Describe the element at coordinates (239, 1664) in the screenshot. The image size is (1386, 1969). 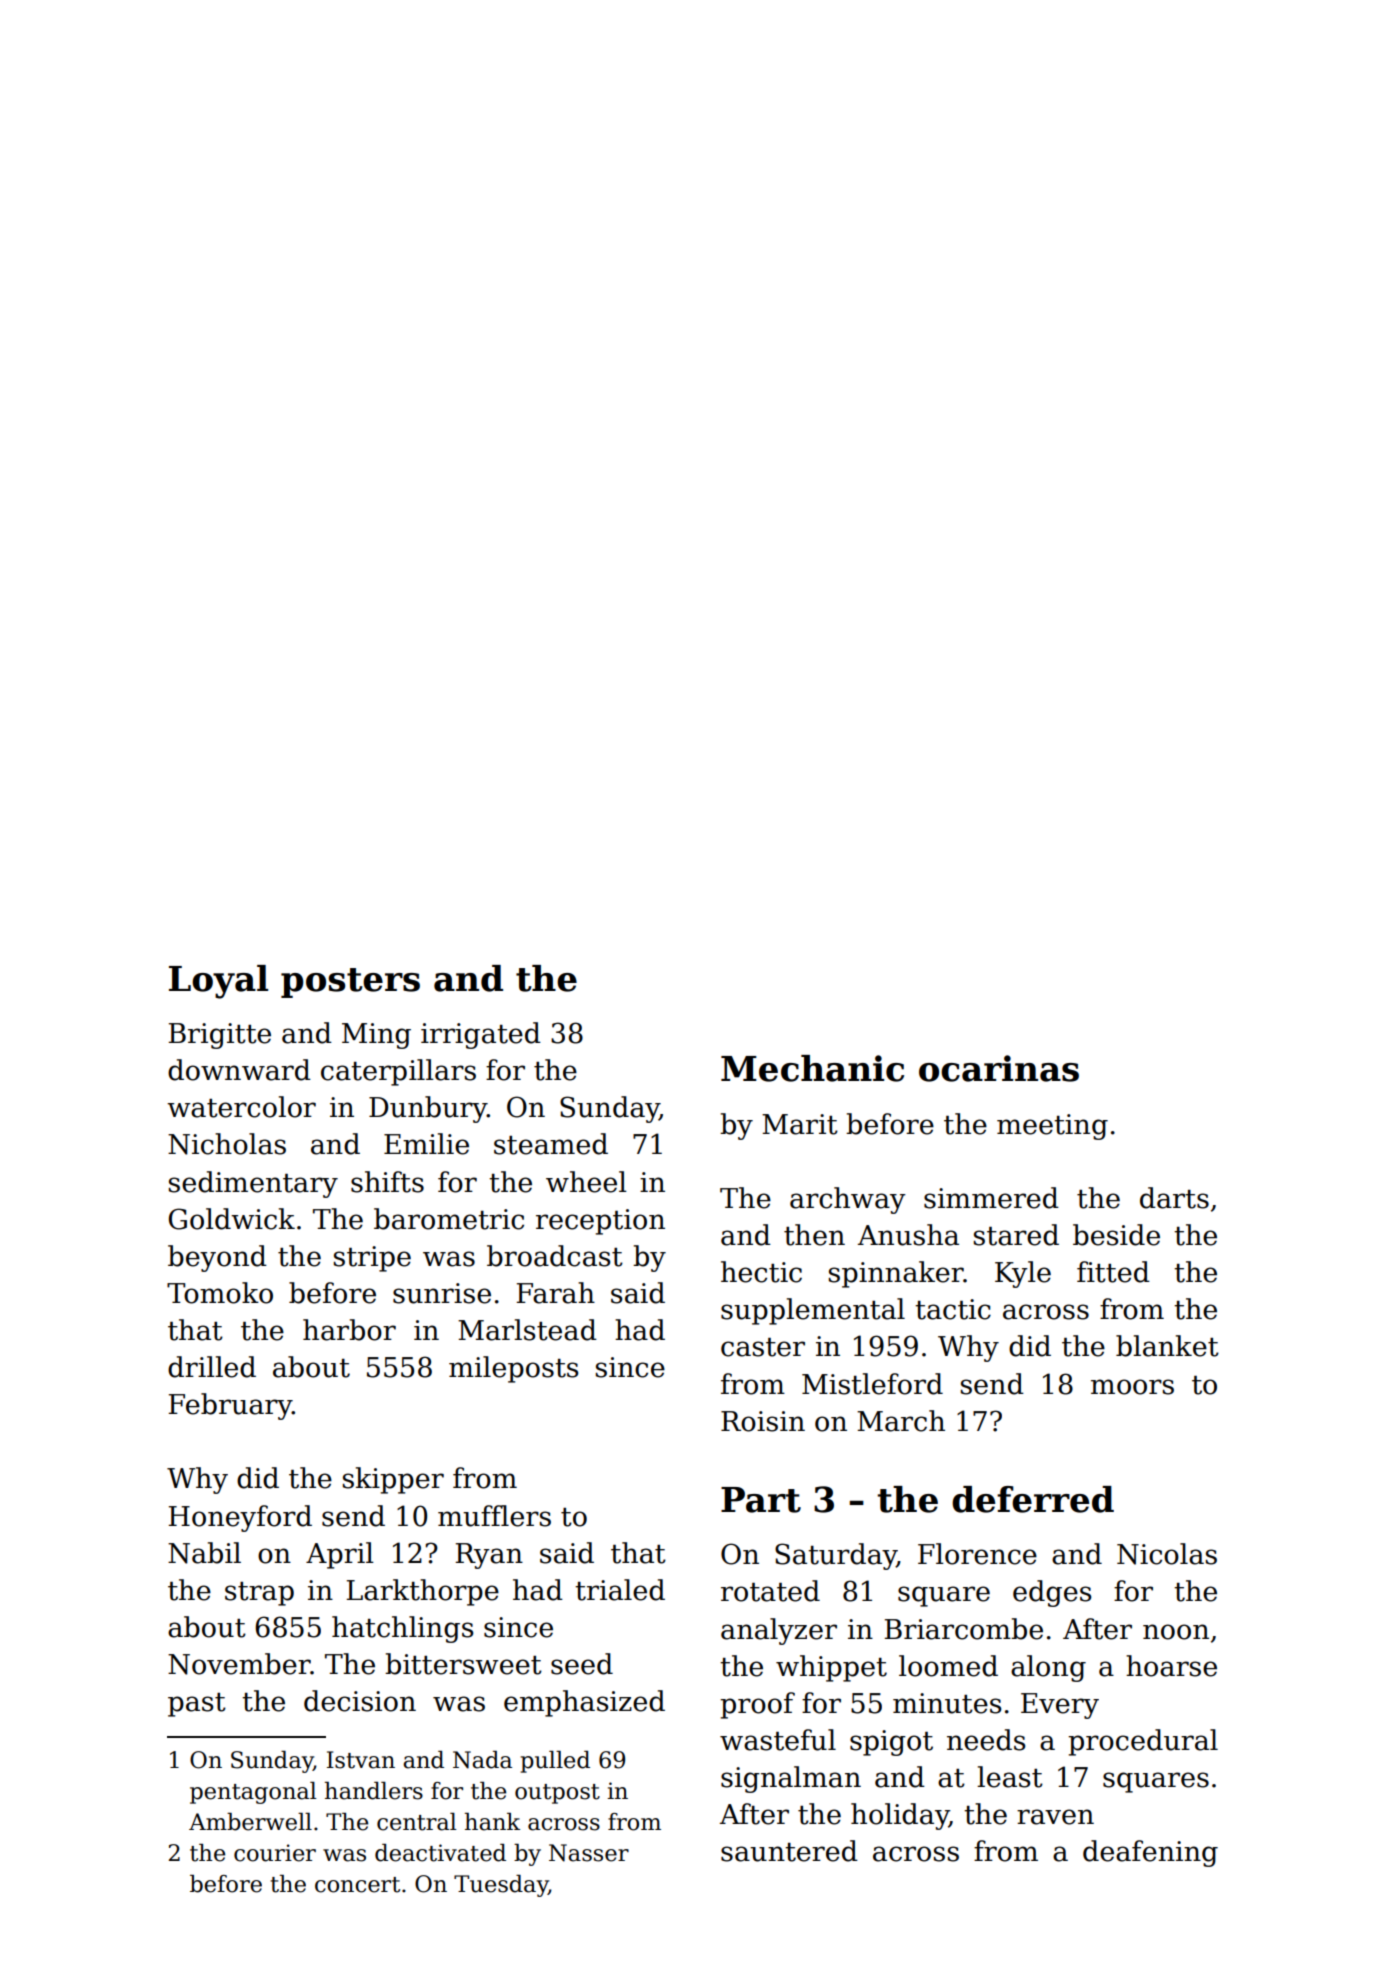
I see `November` at that location.
